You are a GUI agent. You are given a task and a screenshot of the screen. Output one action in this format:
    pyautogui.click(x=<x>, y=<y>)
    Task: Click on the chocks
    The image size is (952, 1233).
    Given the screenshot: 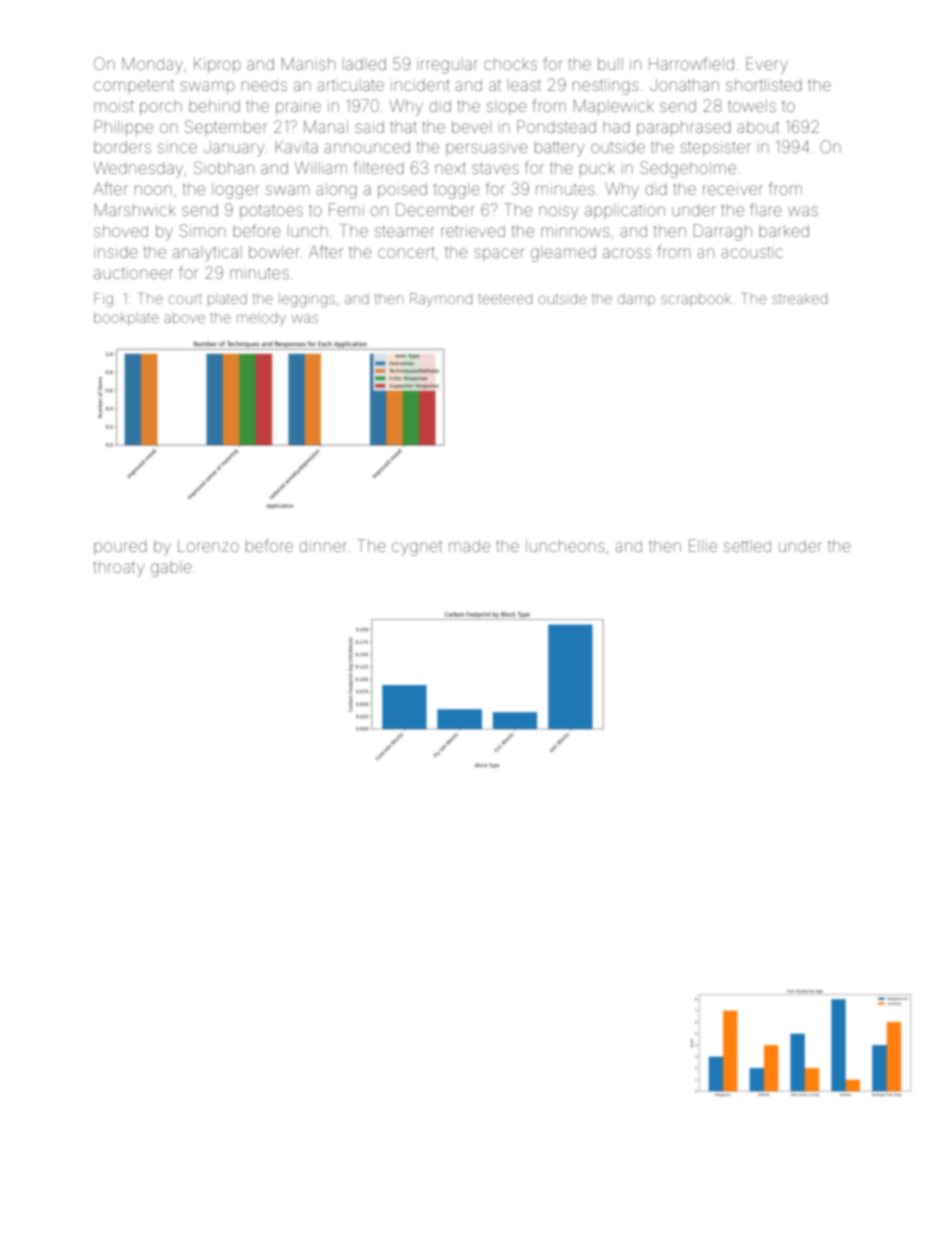 What is the action you would take?
    pyautogui.click(x=510, y=64)
